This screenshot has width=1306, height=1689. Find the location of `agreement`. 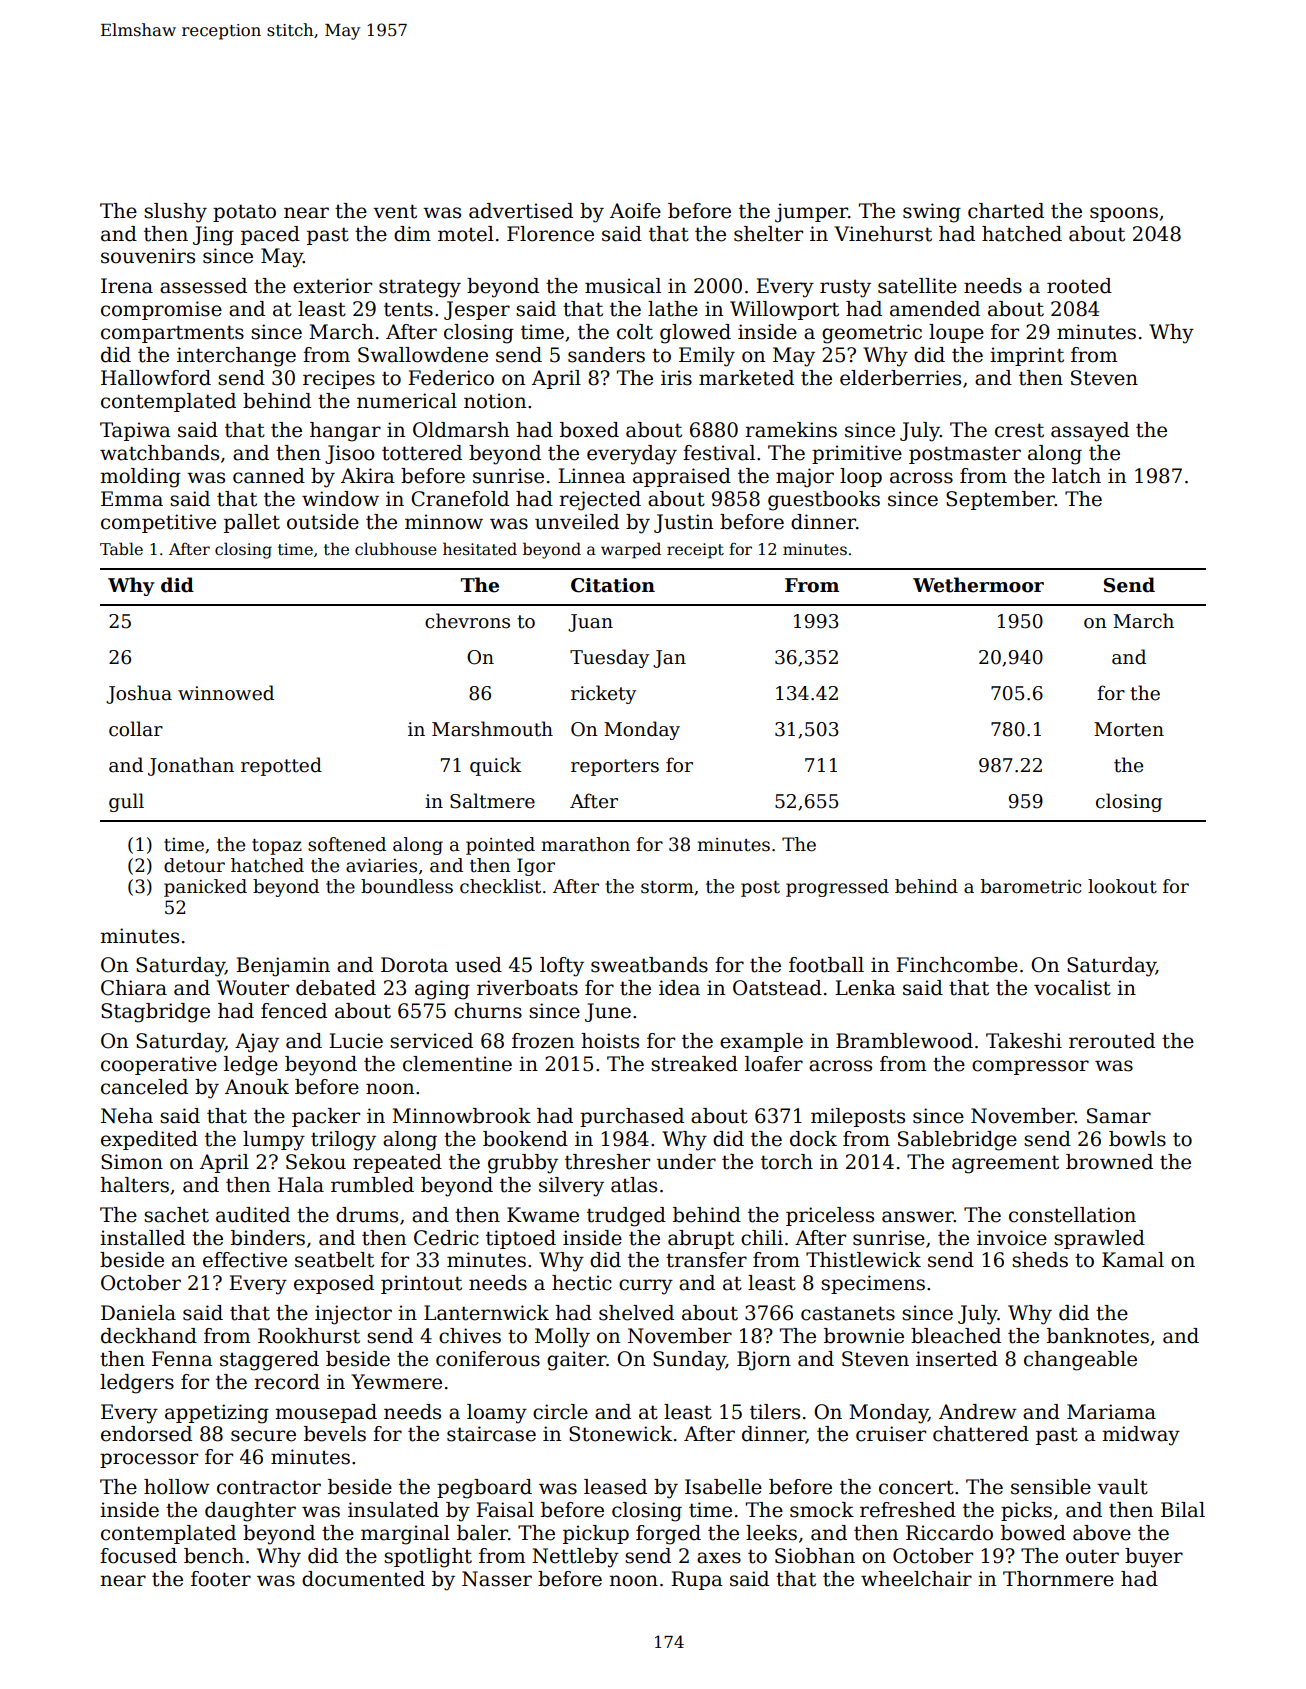

agreement is located at coordinates (1005, 1164).
